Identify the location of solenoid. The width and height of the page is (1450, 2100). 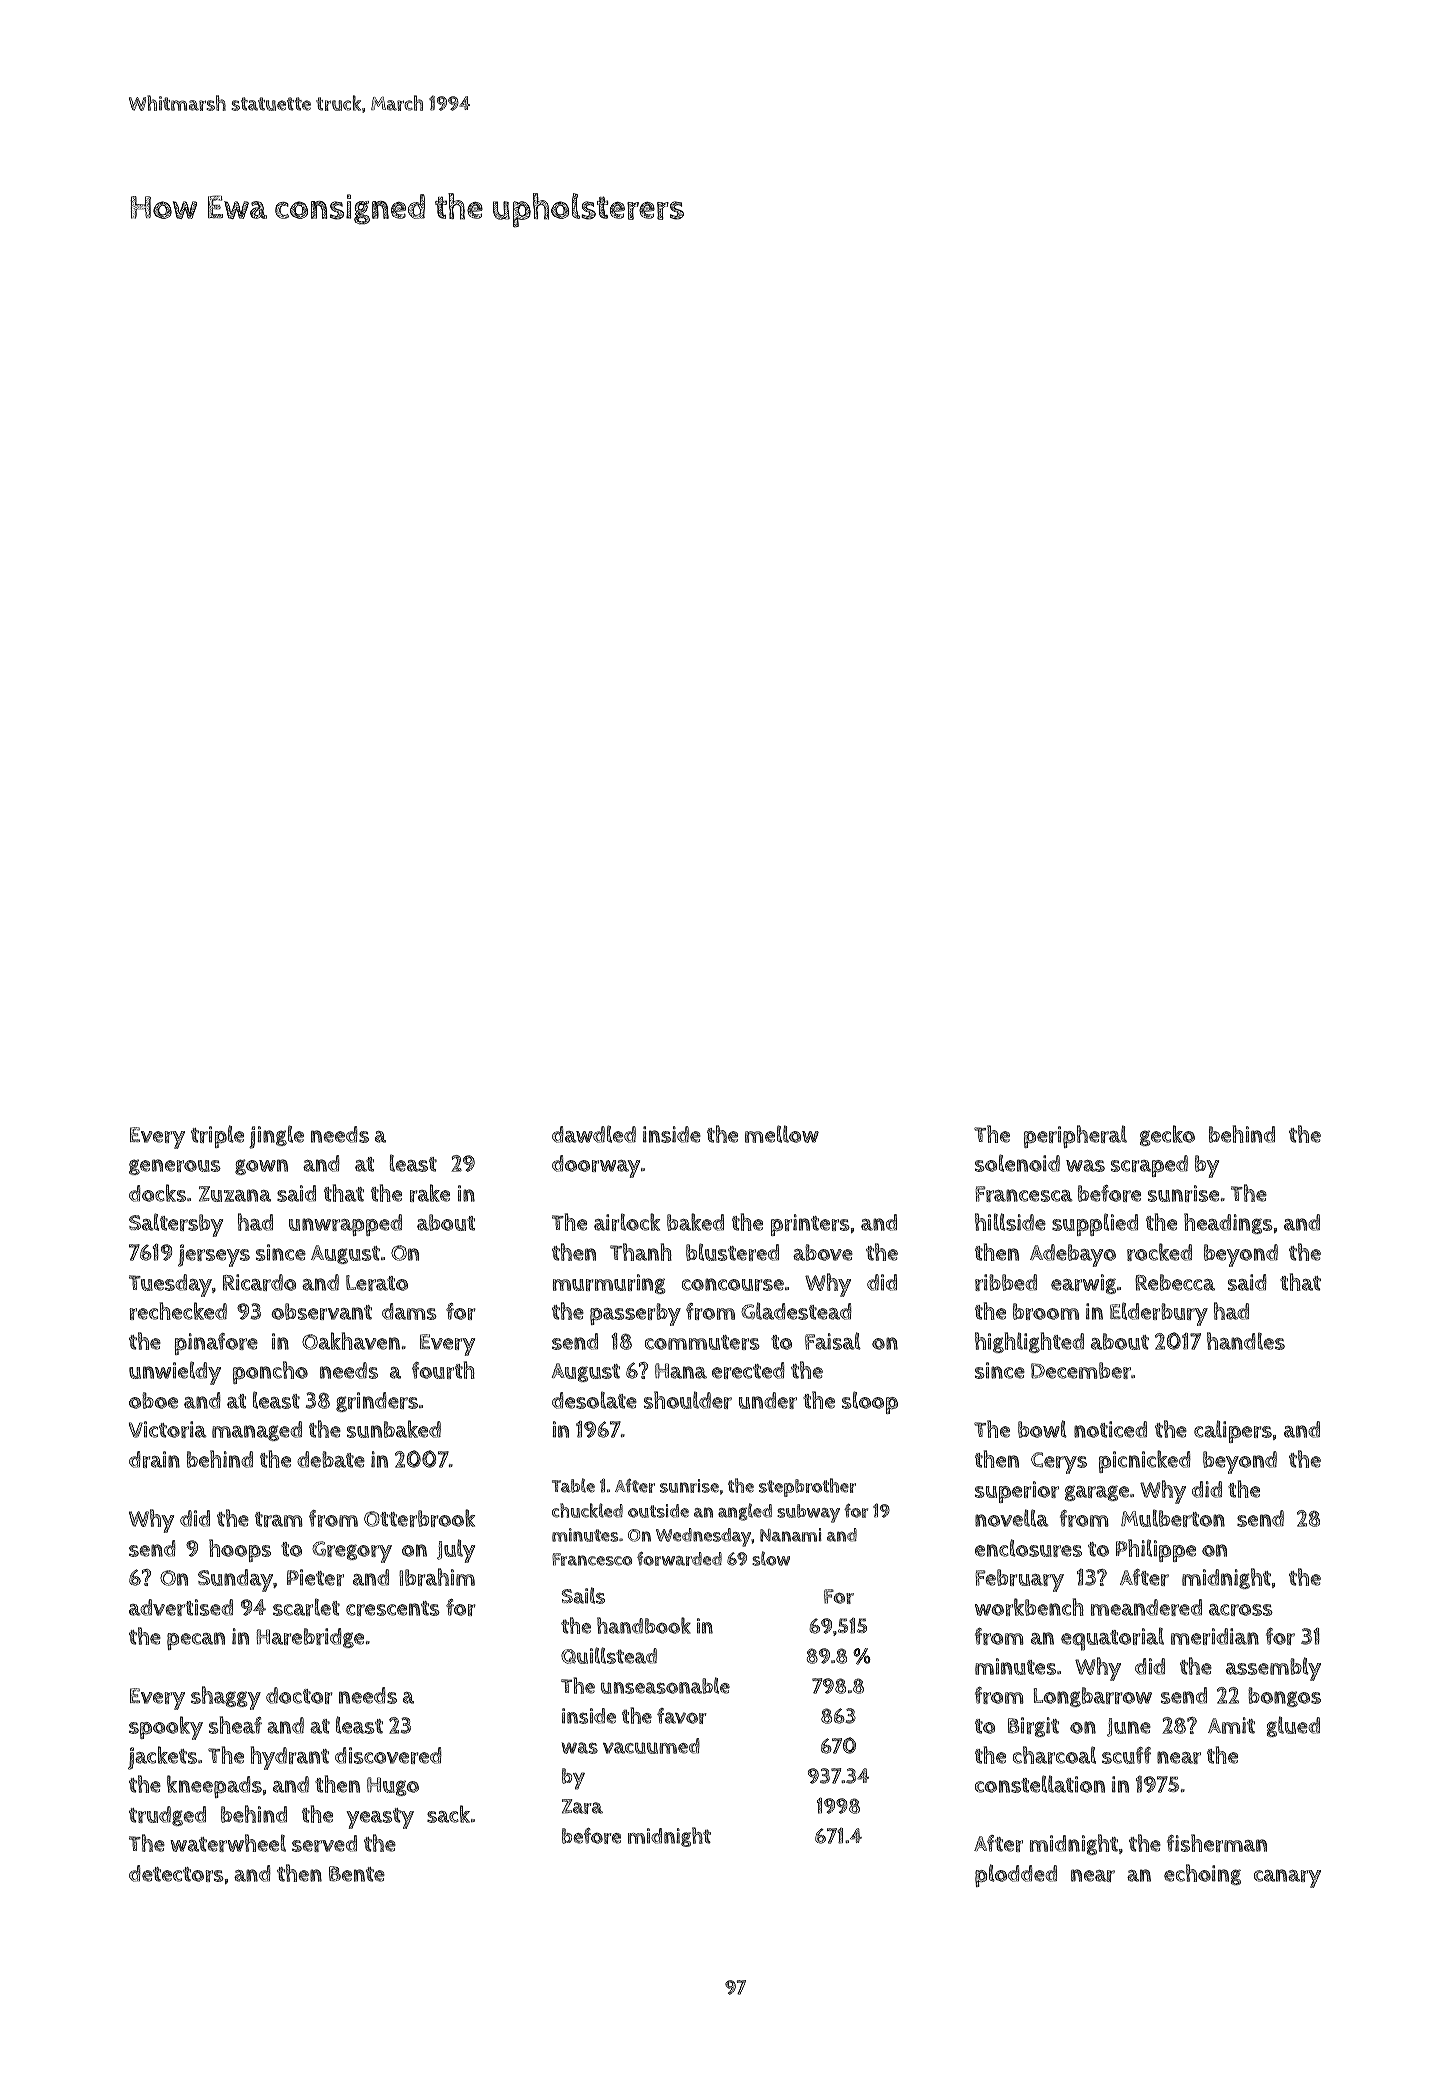
(1017, 1163).
